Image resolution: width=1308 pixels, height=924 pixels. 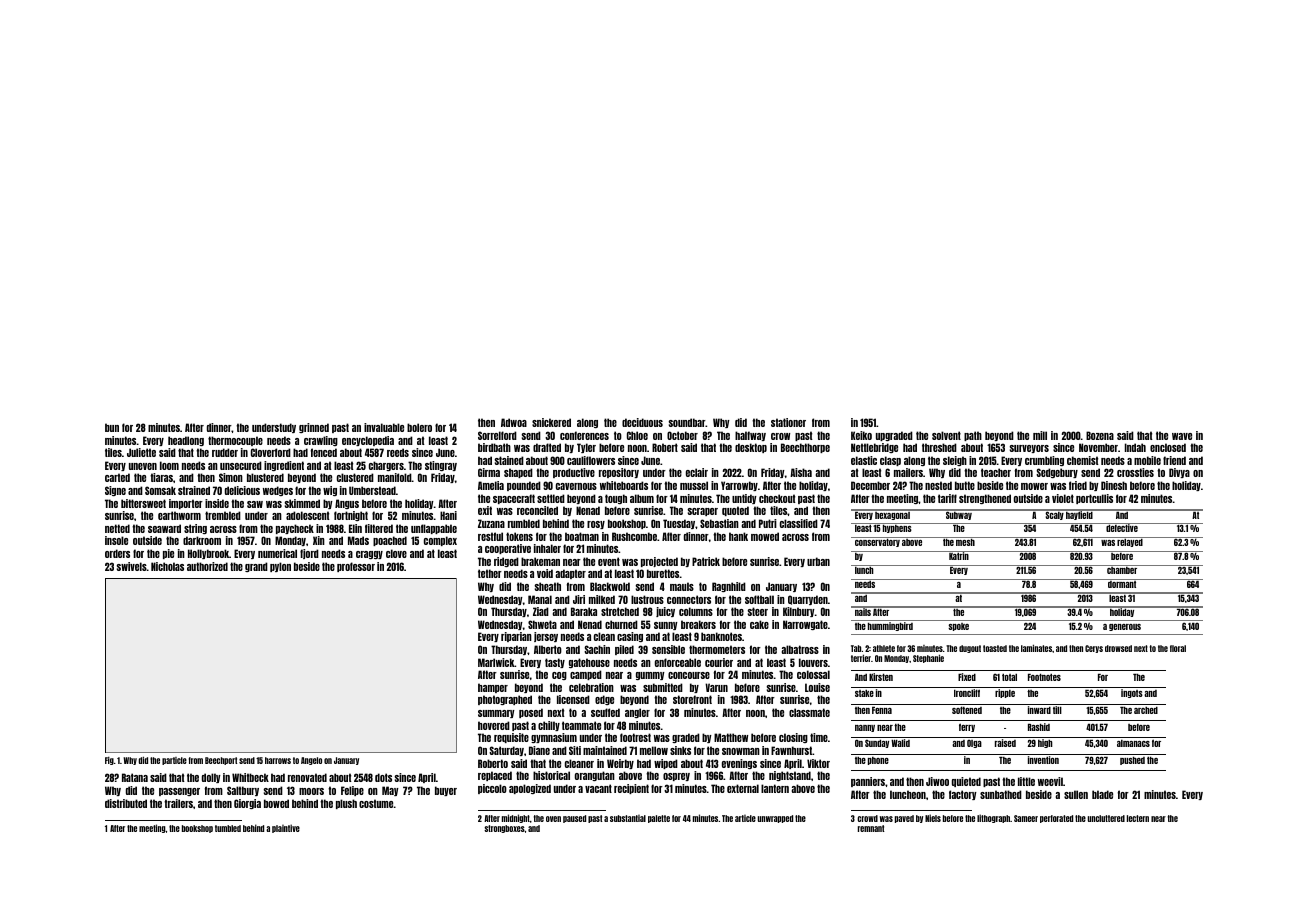 I want to click on fenced, so click(x=324, y=452).
